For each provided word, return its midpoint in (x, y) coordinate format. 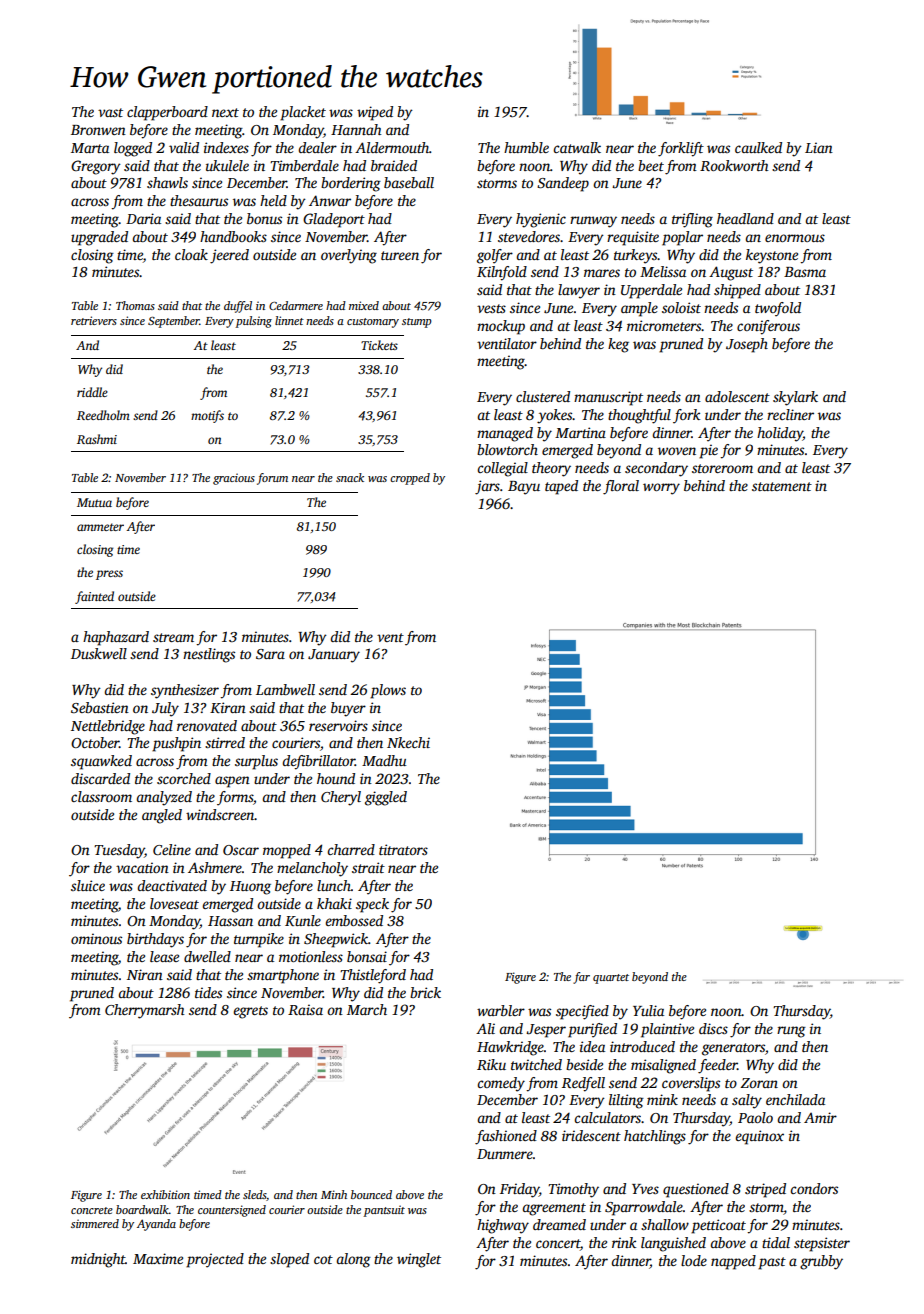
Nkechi (408, 742)
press (109, 575)
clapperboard (167, 113)
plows (388, 691)
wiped (375, 113)
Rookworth (734, 165)
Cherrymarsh (145, 1011)
